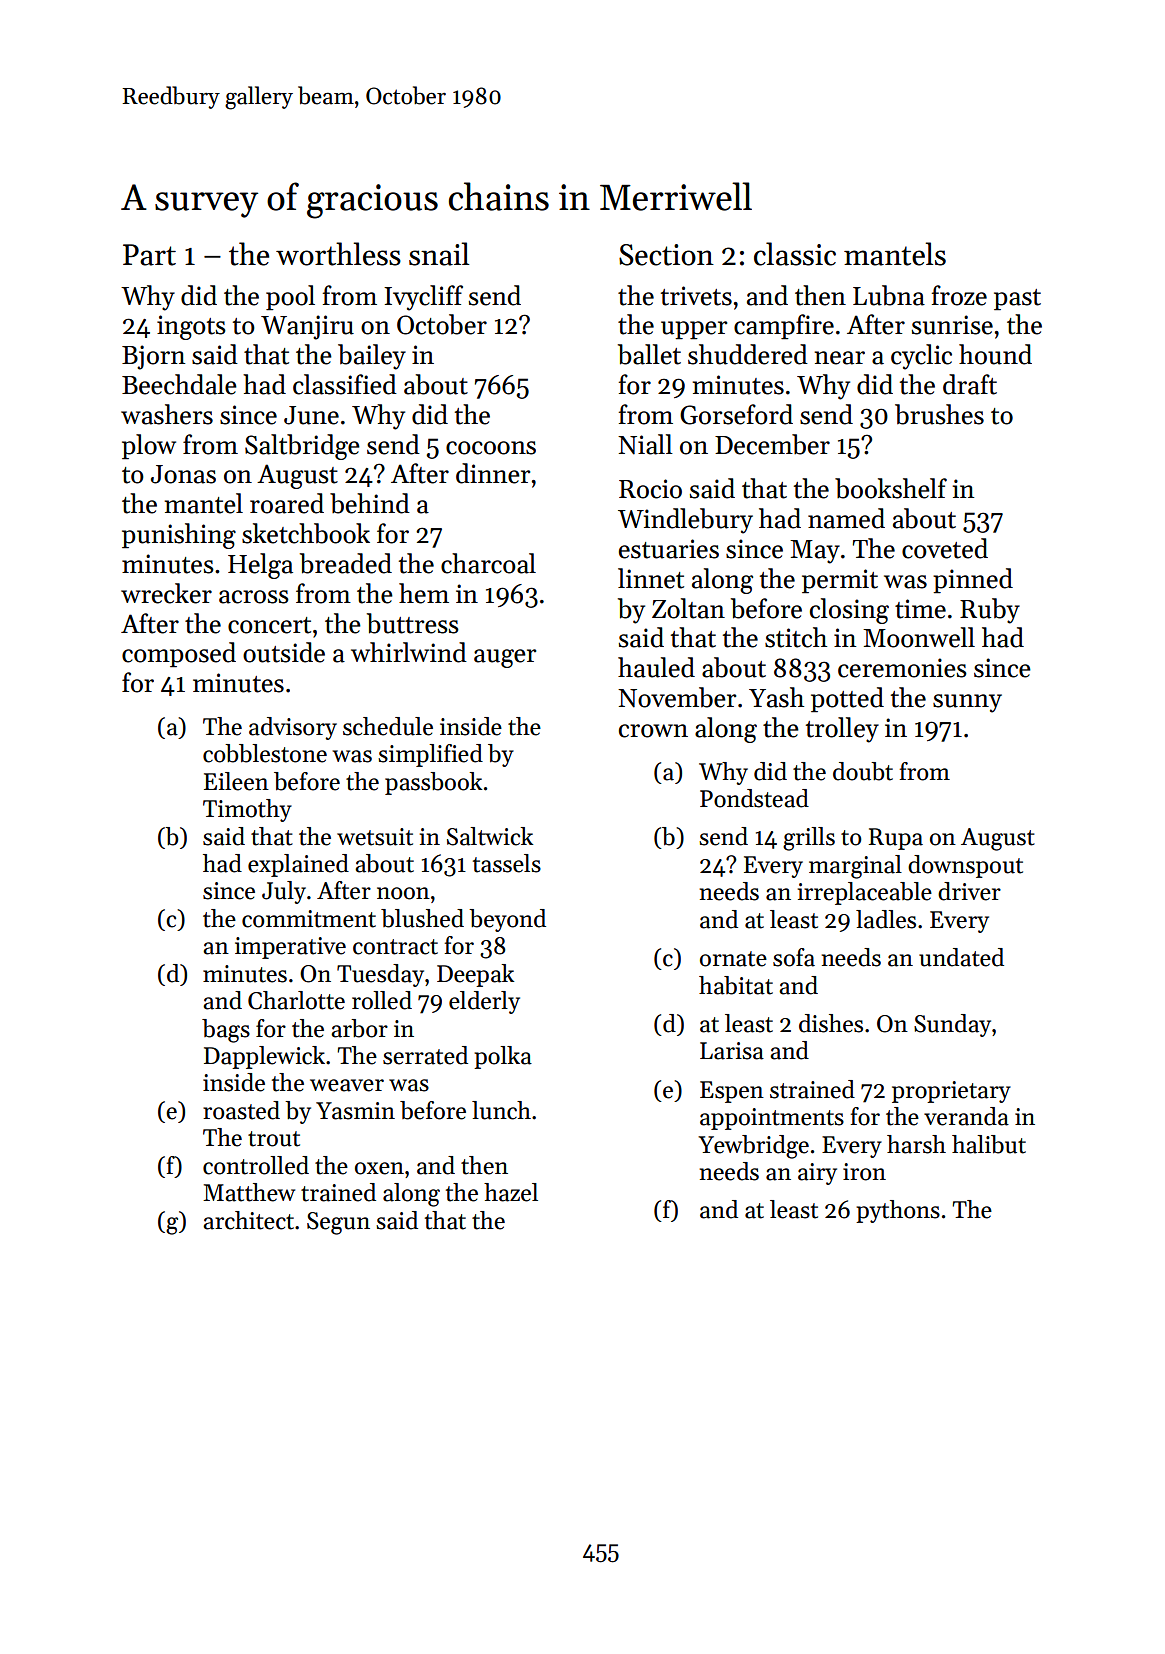 This screenshot has height=1654, width=1165. What do you see at coordinates (795, 254) in the screenshot?
I see `classic` at bounding box center [795, 254].
